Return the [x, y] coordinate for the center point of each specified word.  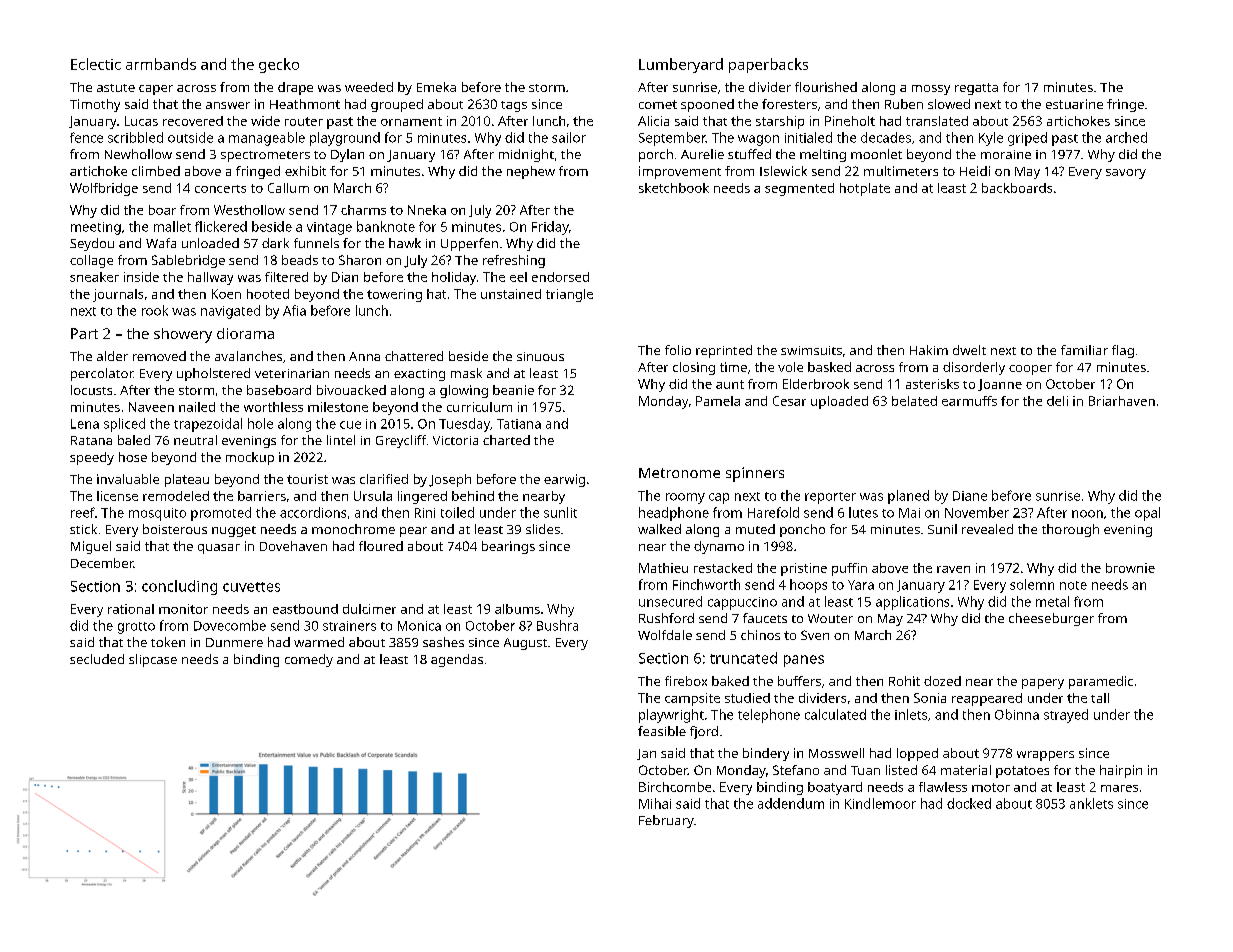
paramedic [1101, 682]
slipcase [153, 660]
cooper [1030, 370]
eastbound [305, 609]
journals [118, 295]
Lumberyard [681, 65]
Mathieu [663, 568]
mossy [931, 90]
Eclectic [96, 64]
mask [466, 373]
